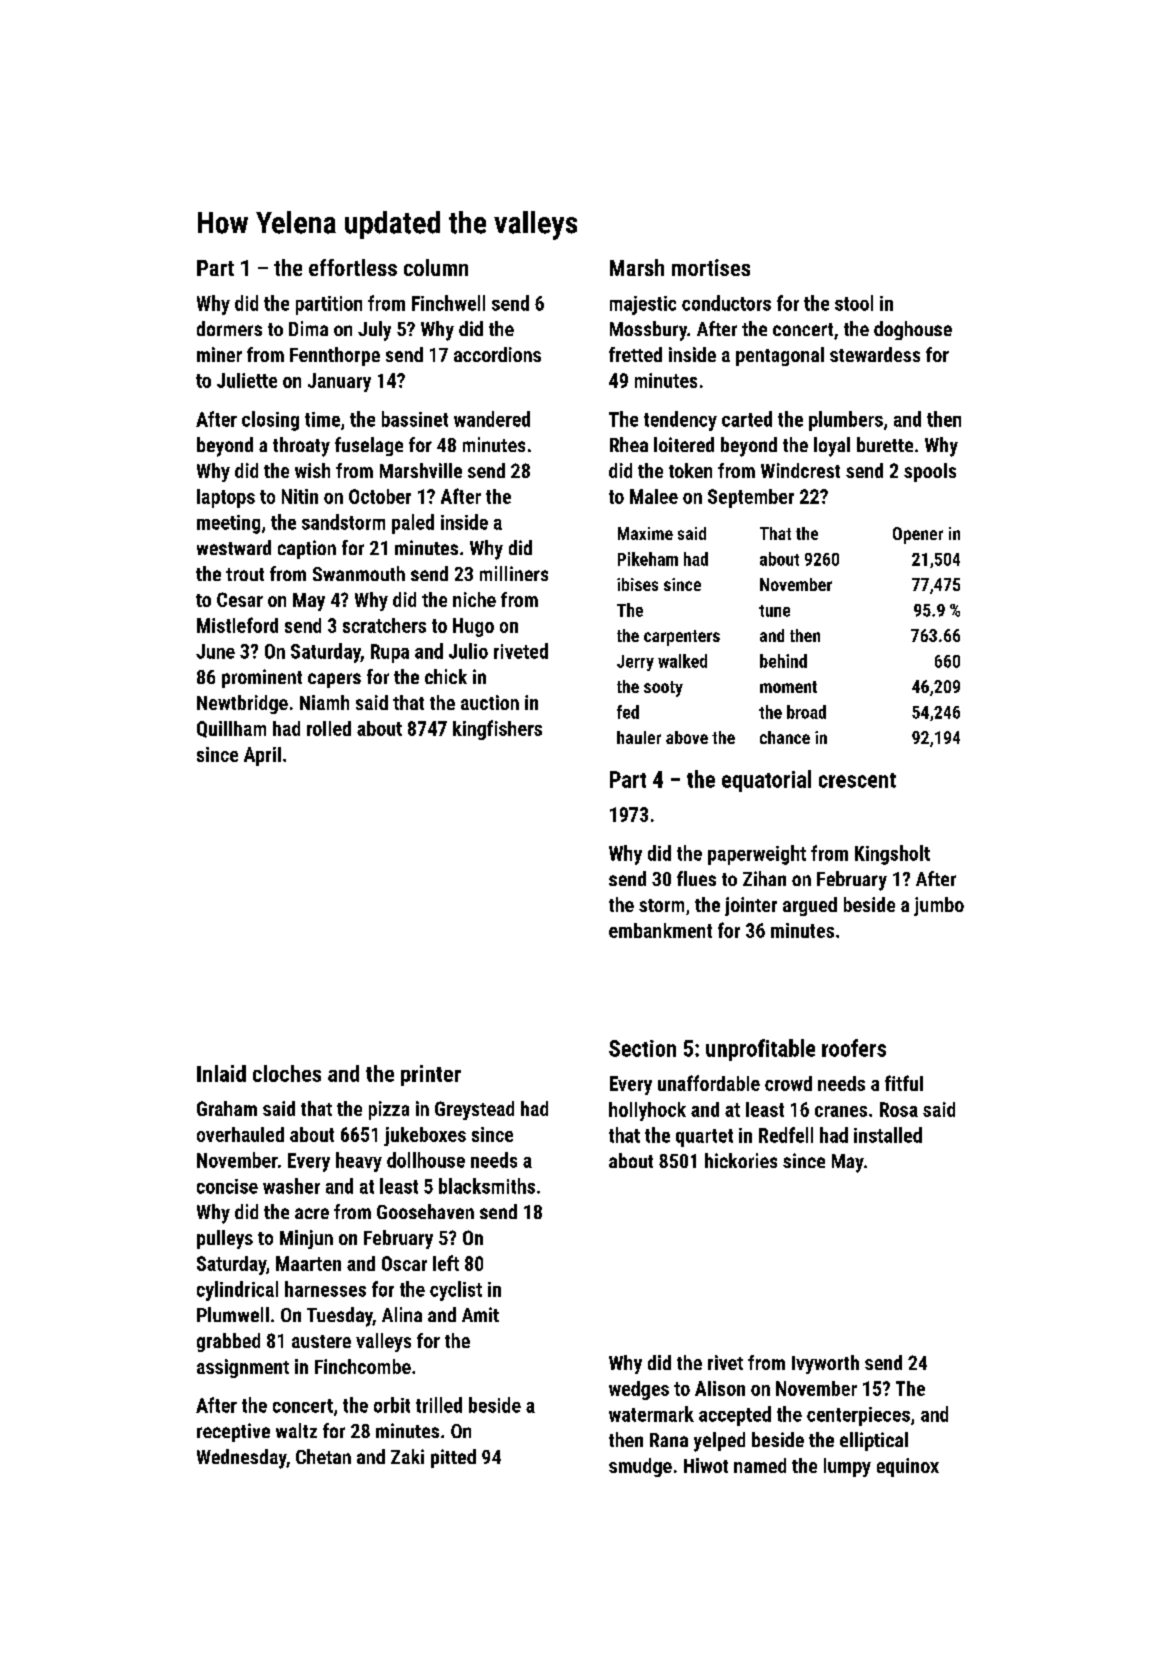 The width and height of the image is (1165, 1654). What do you see at coordinates (453, 1458) in the image?
I see `pitted` at bounding box center [453, 1458].
